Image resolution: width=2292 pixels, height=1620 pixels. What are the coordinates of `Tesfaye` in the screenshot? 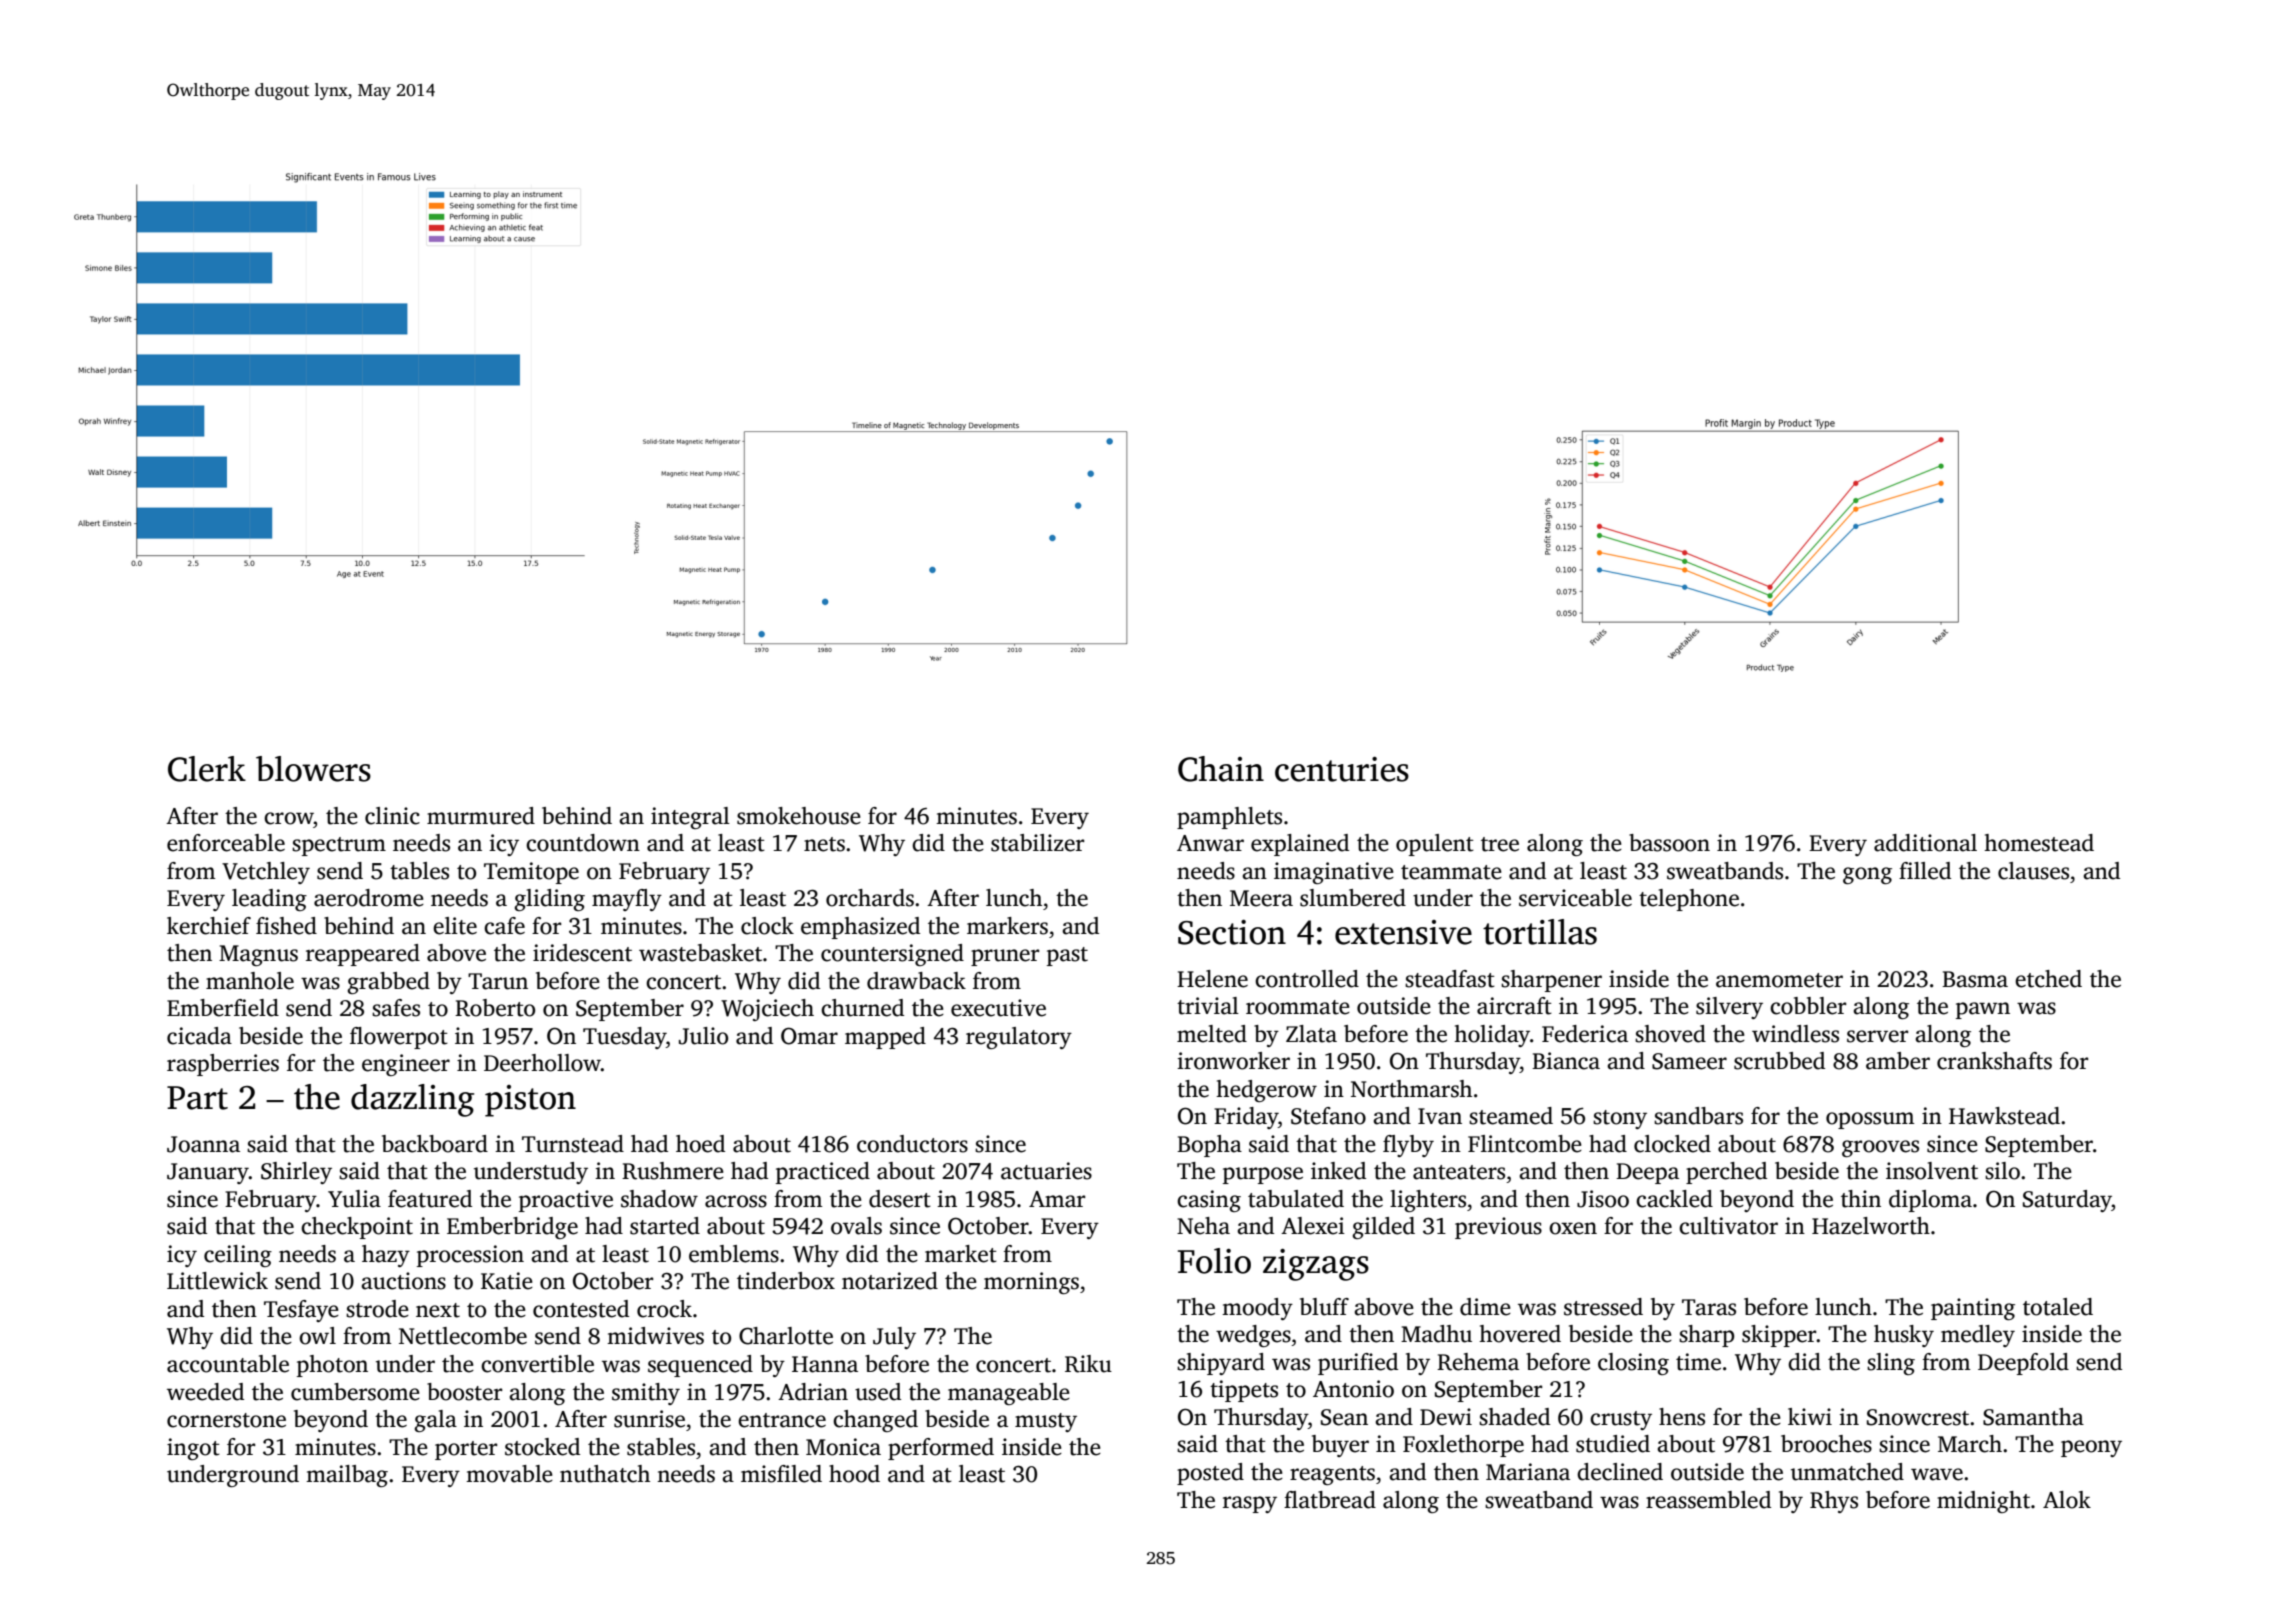 It's located at (301, 1311).
